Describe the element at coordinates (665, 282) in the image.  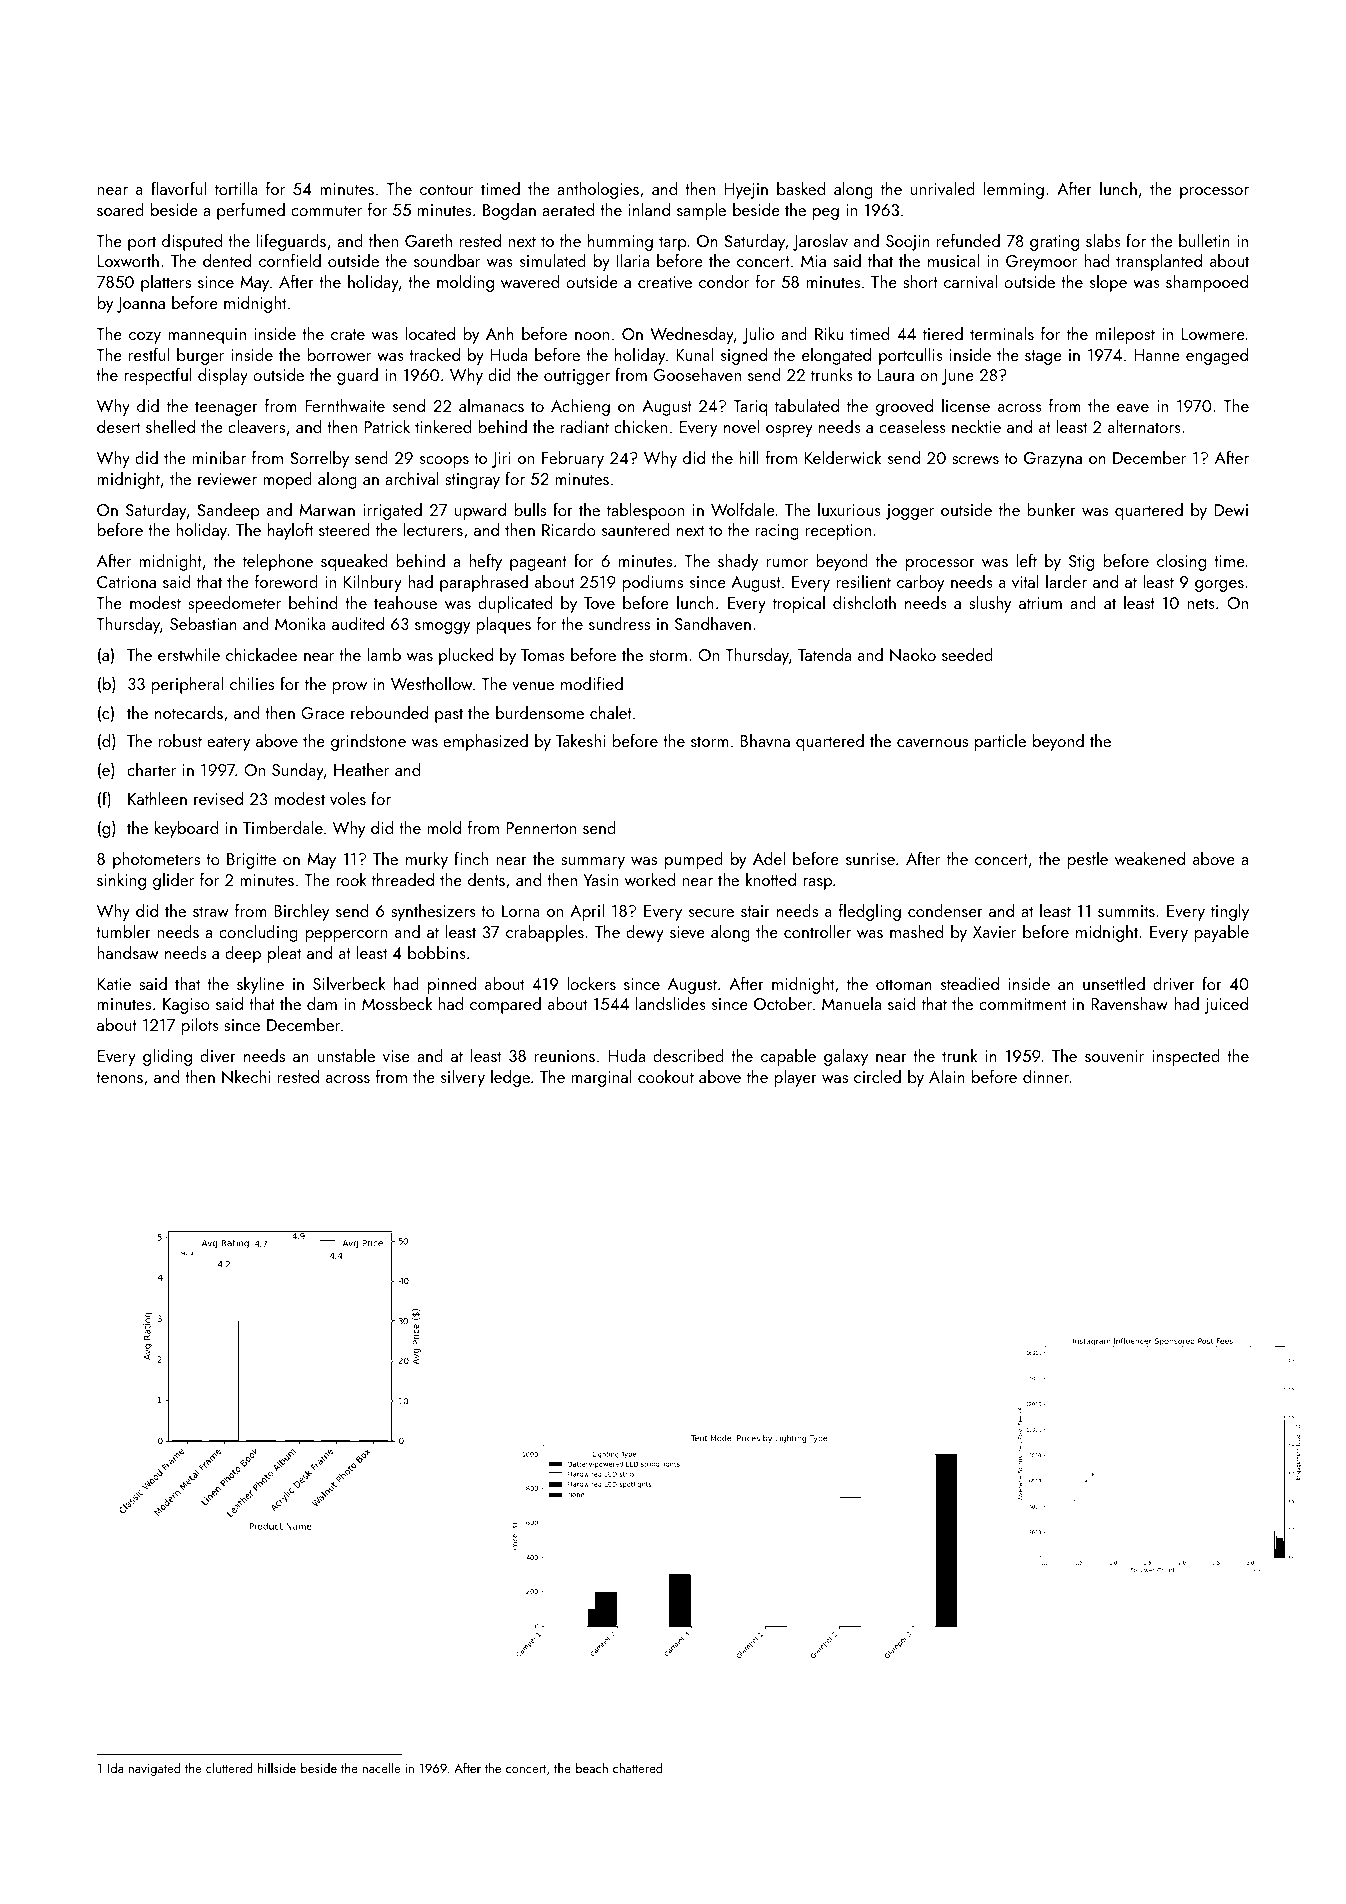
I see `creative` at that location.
